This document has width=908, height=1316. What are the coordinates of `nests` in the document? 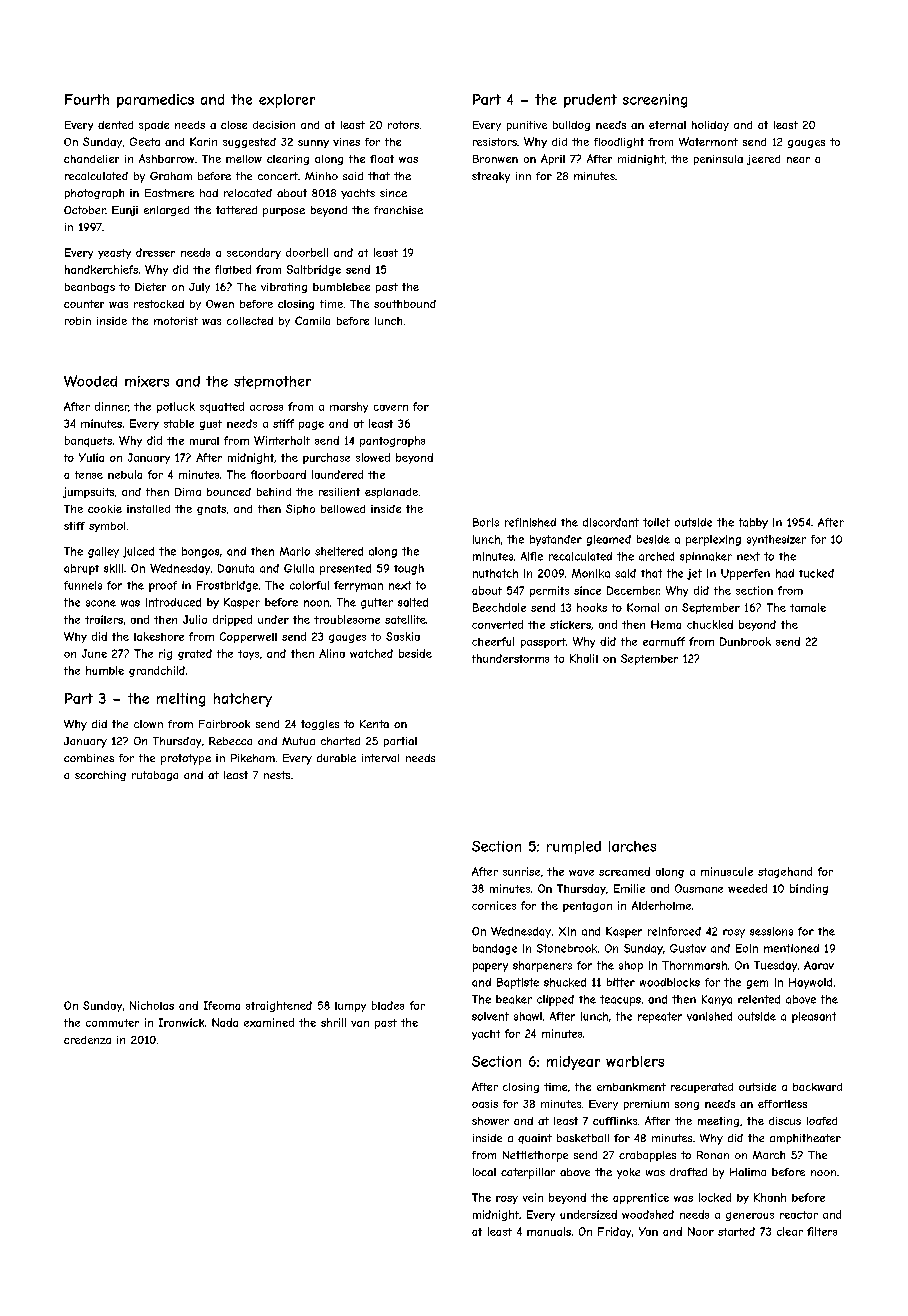 It's located at (277, 775).
